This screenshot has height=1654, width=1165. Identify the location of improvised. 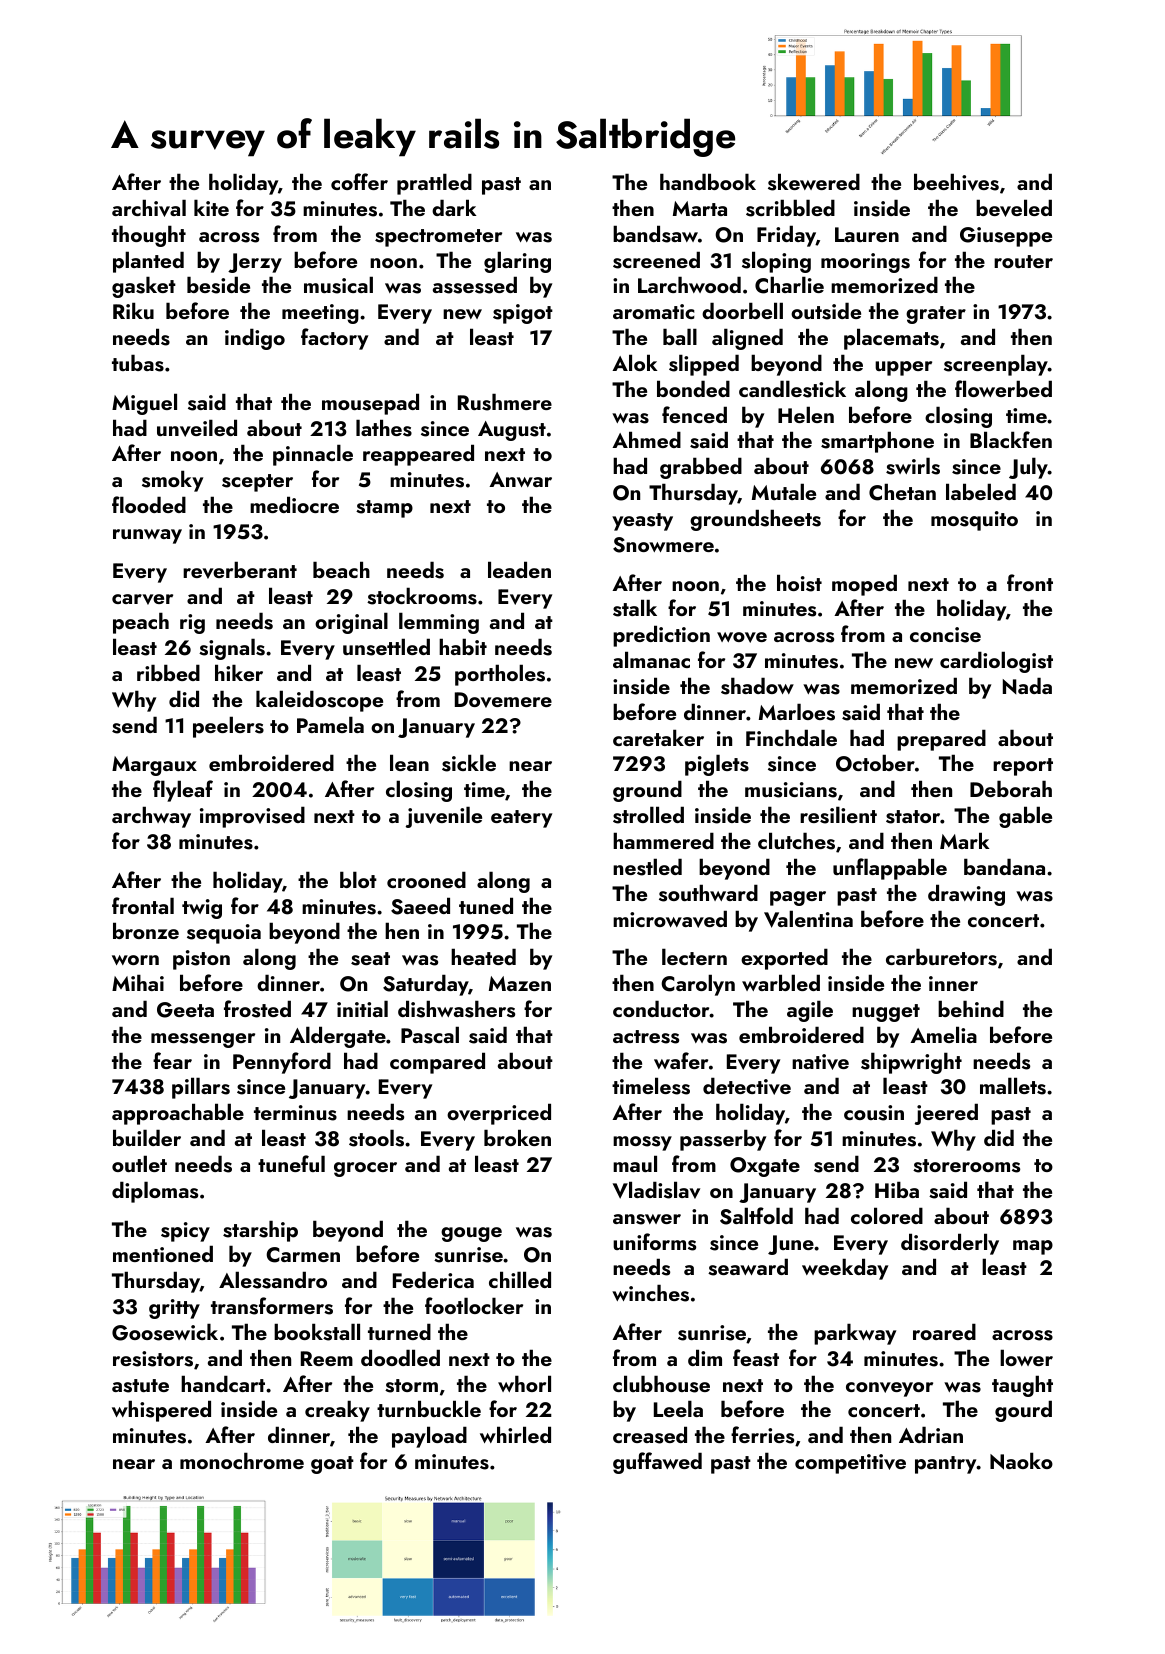
(252, 817).
